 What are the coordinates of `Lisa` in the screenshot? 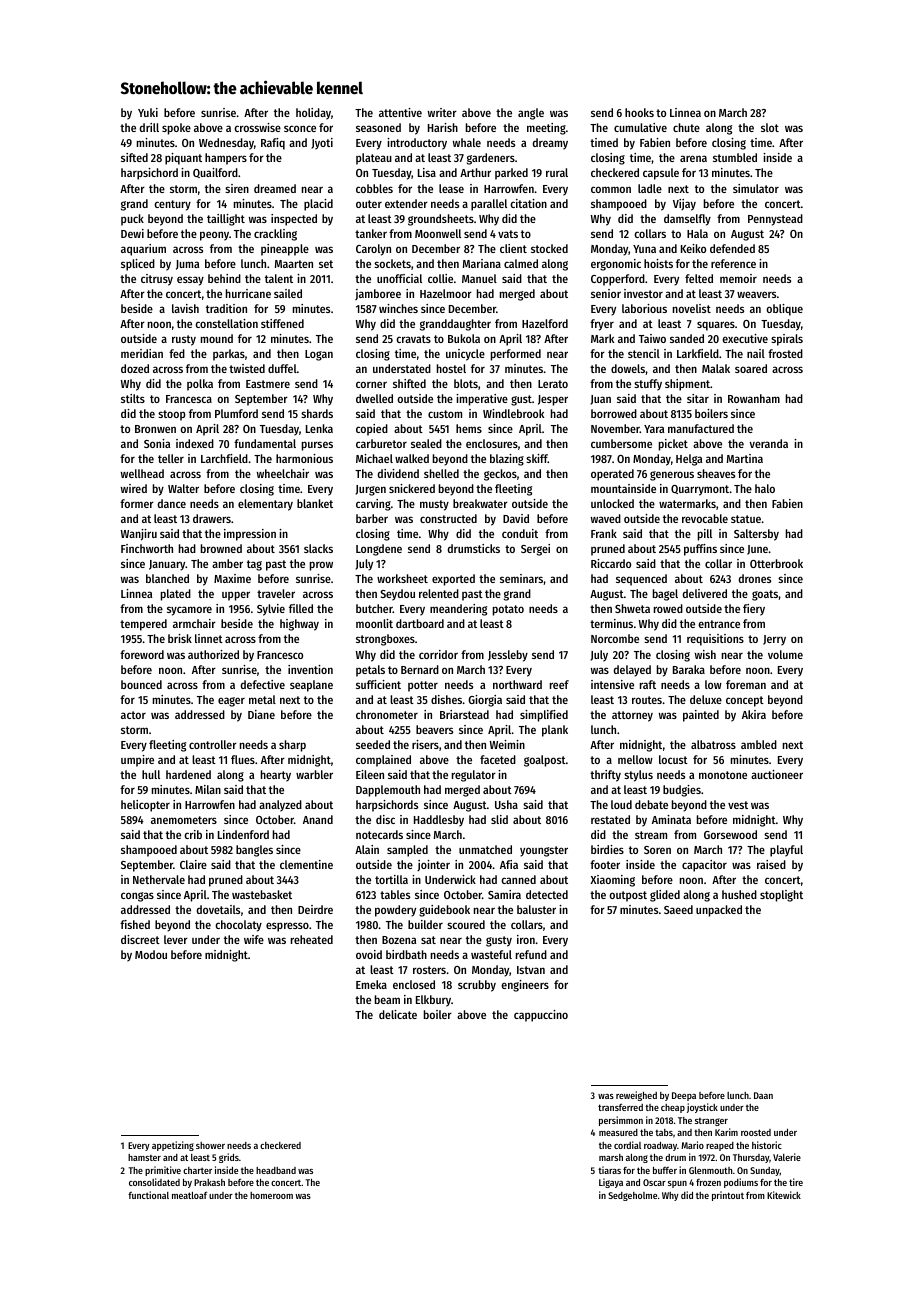 It's located at (427, 172).
